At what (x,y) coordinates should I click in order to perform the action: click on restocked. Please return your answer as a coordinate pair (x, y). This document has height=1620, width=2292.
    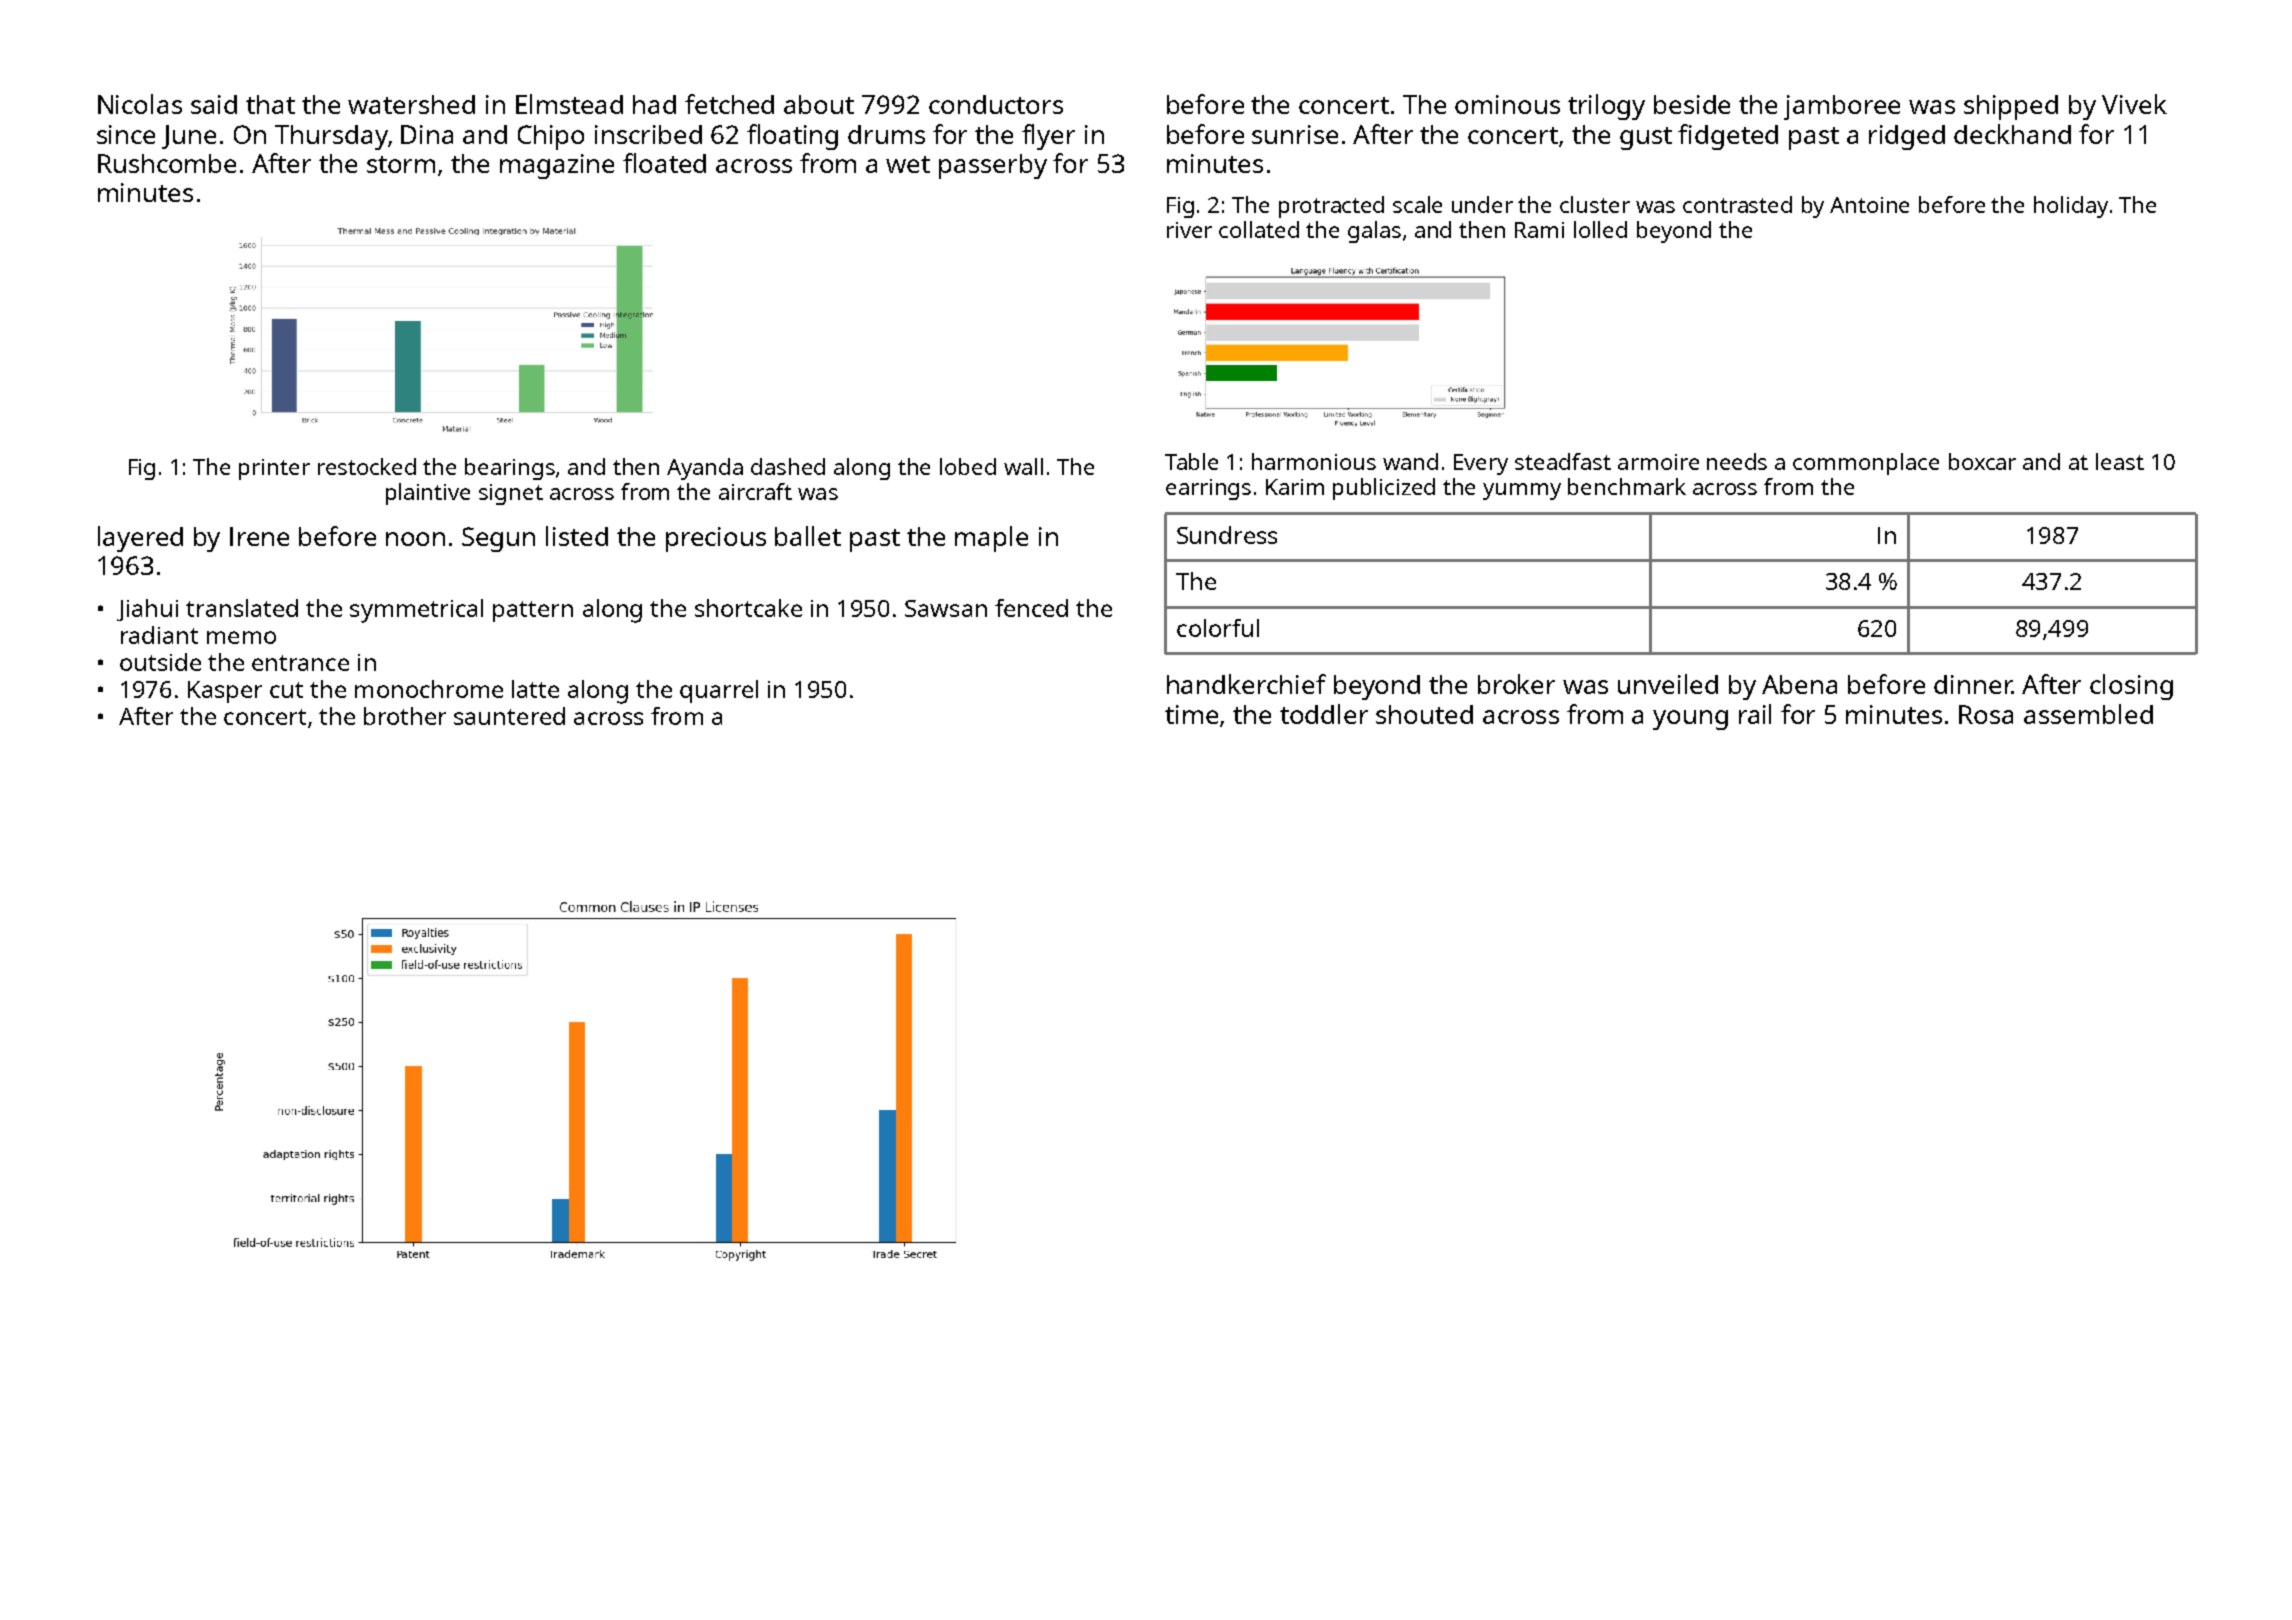
    Looking at the image, I should click on (367, 466).
